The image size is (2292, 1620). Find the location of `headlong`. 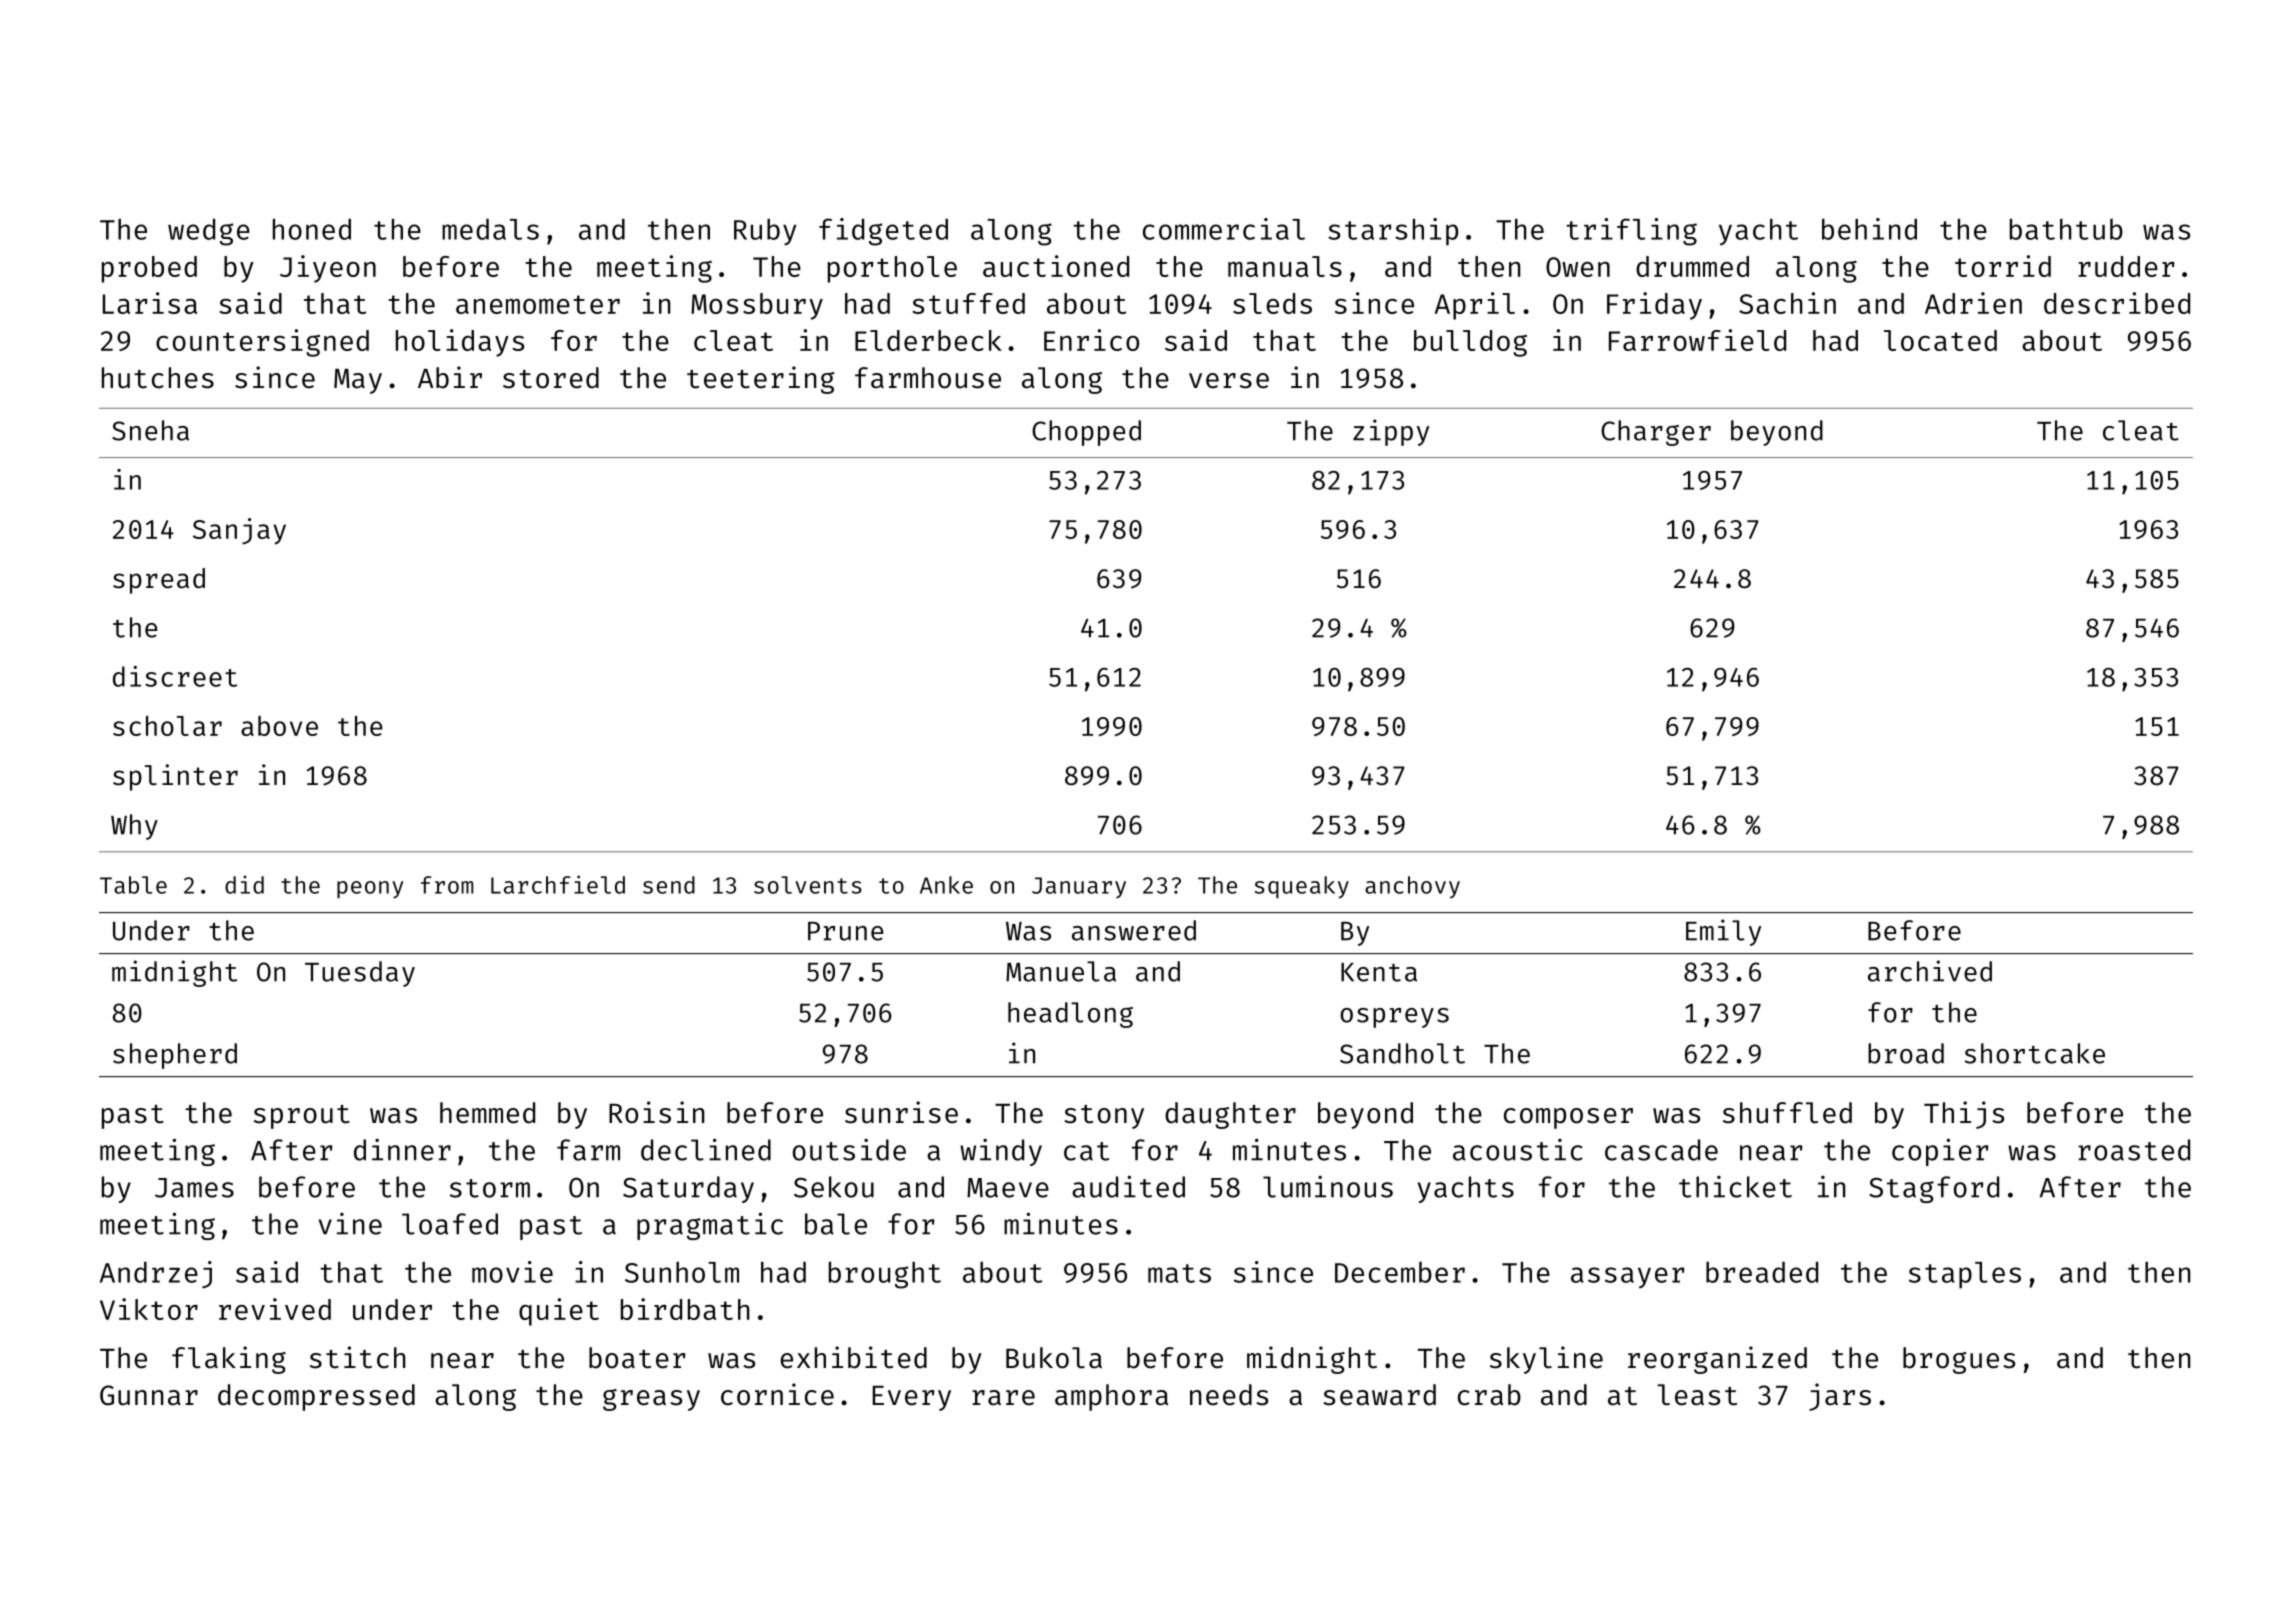

headlong is located at coordinates (1070, 1015).
